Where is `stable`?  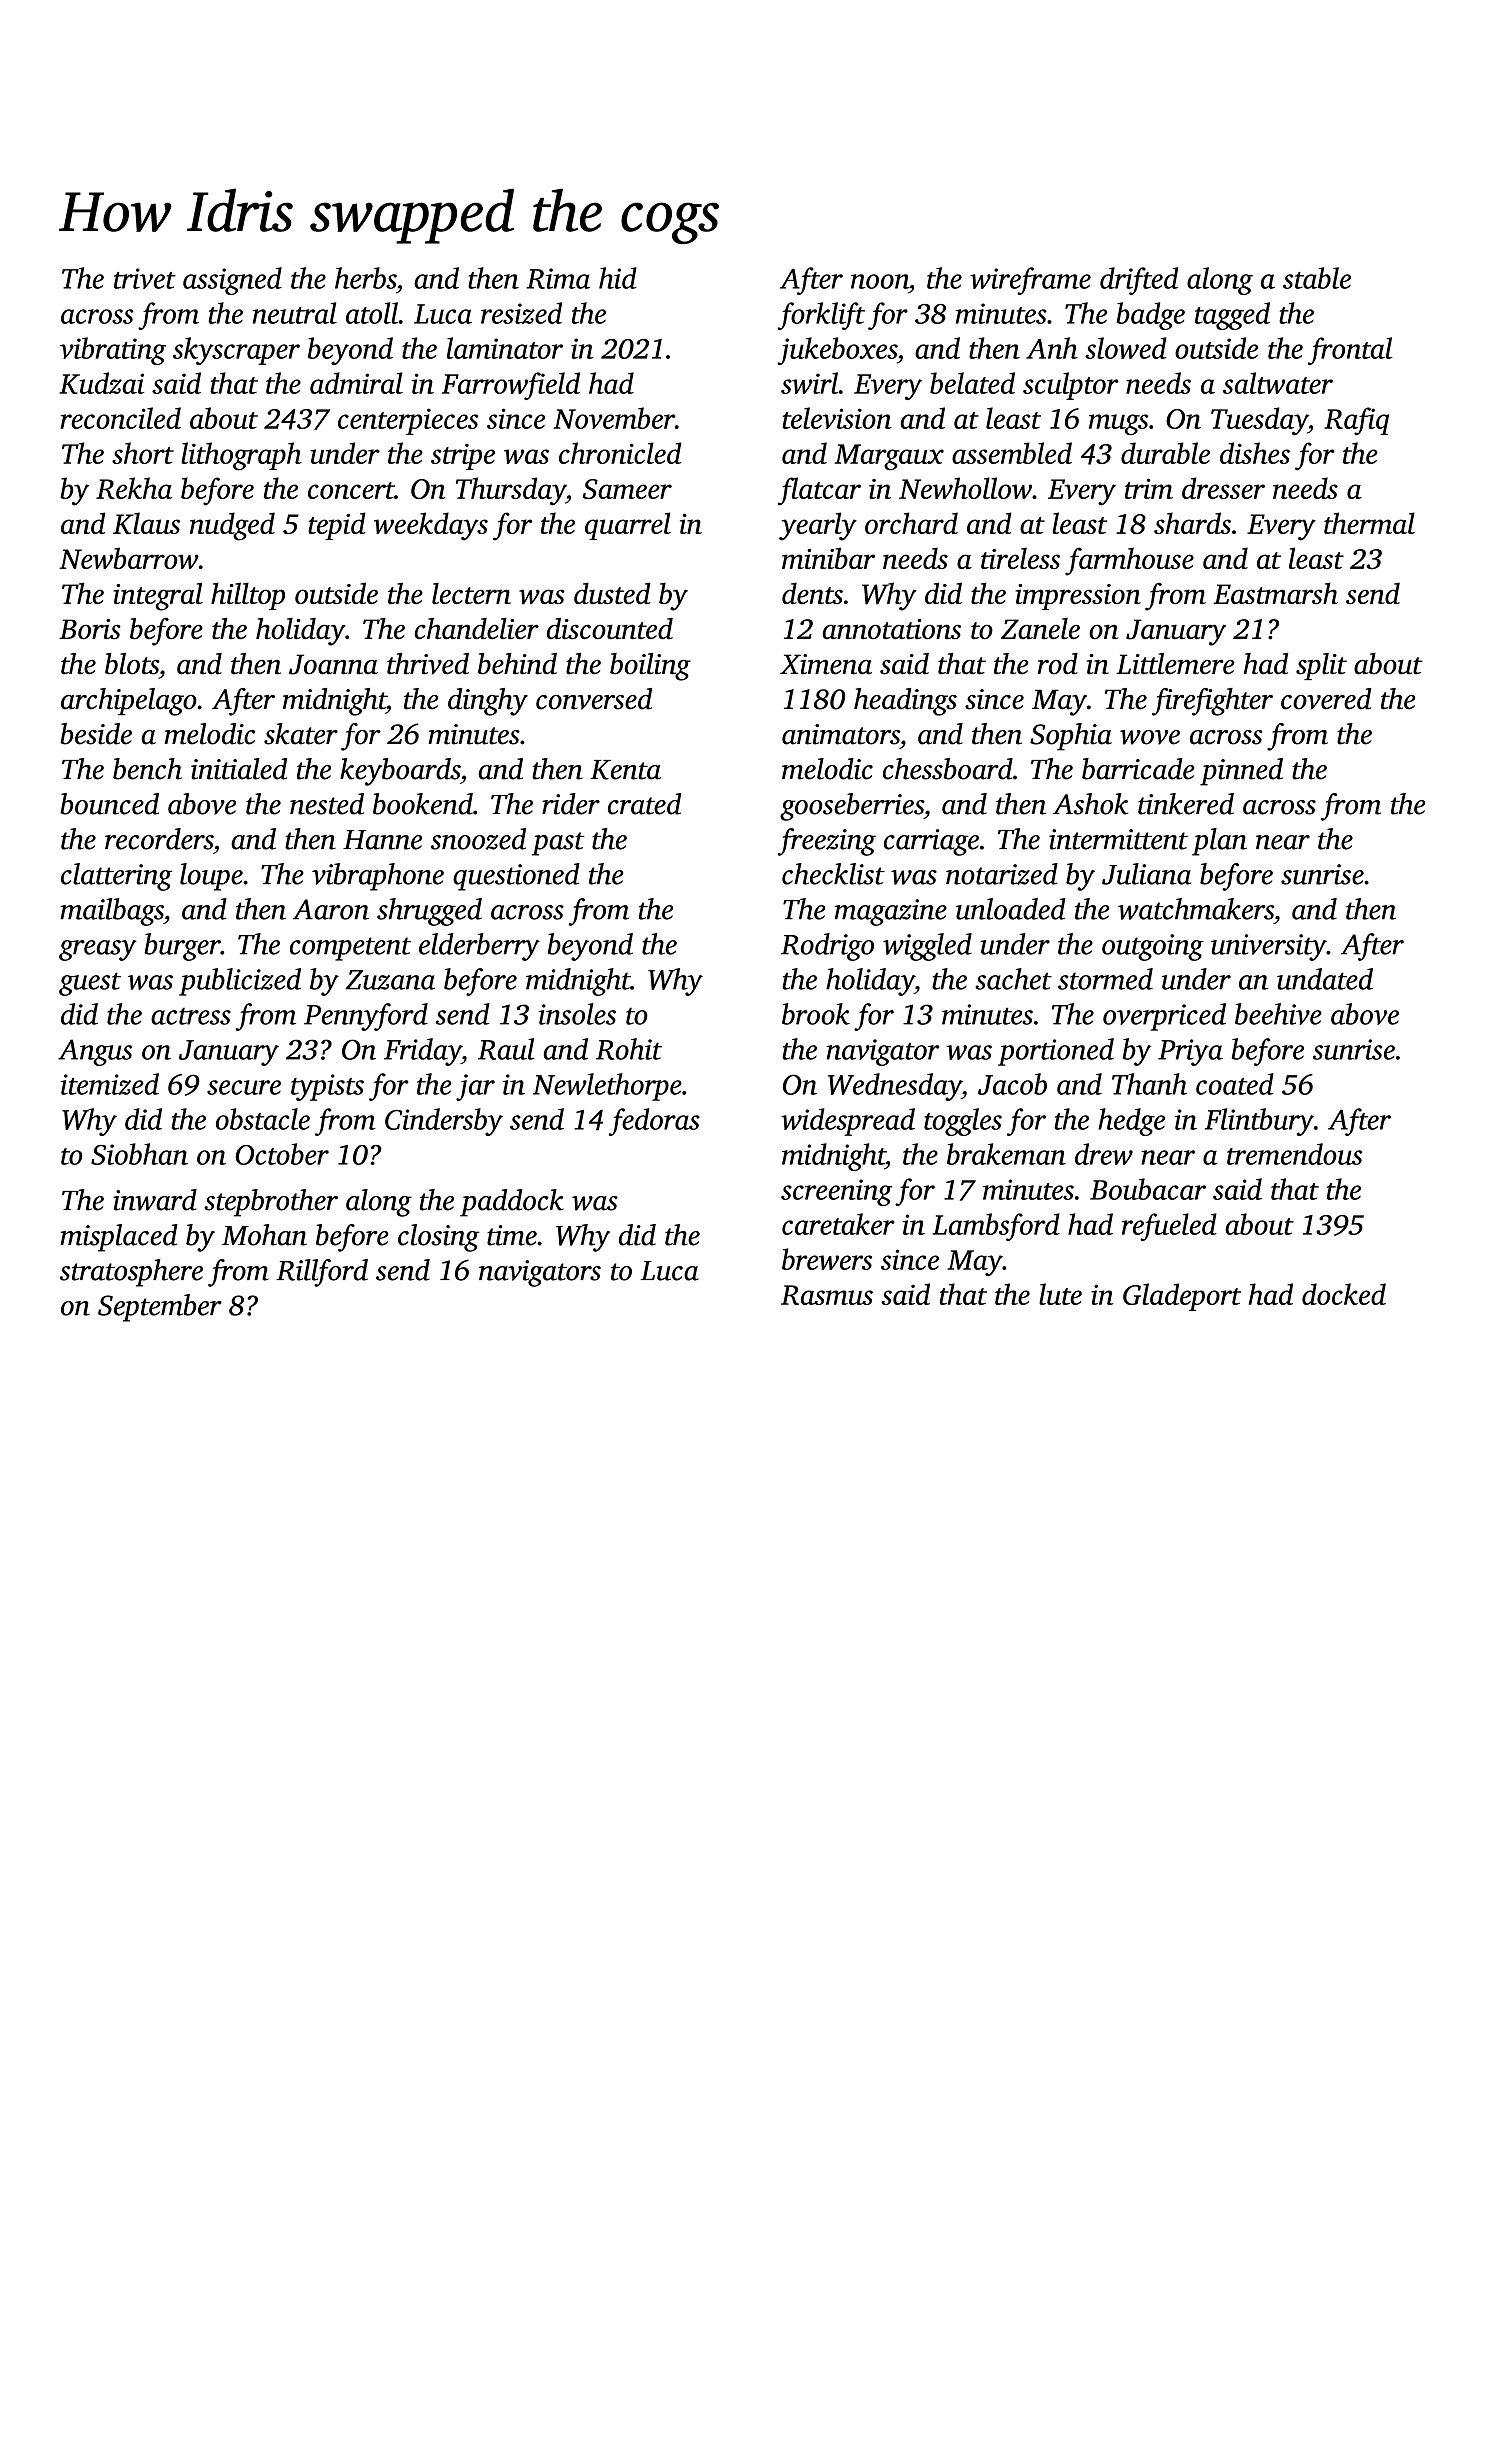 stable is located at coordinates (1317, 278).
